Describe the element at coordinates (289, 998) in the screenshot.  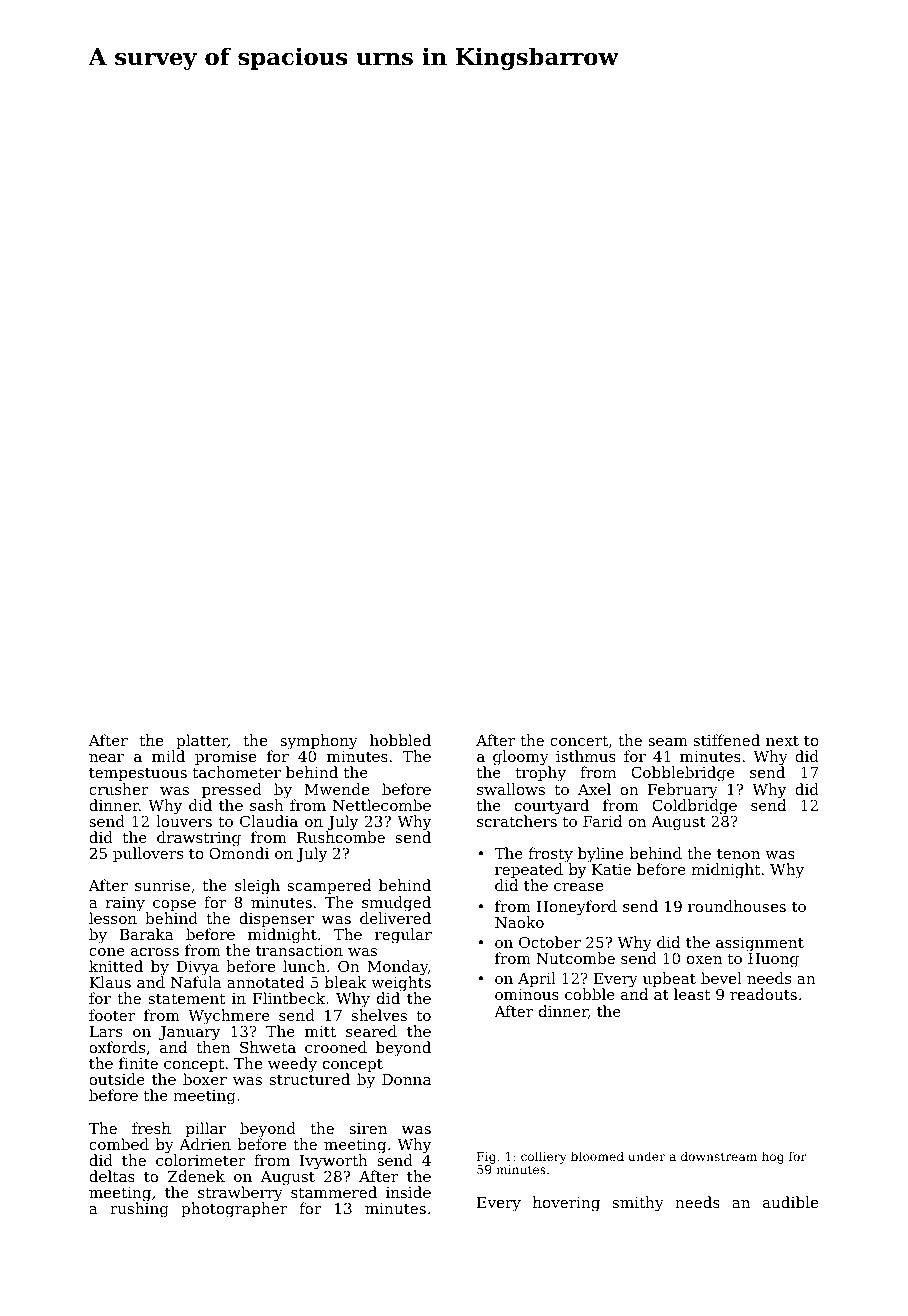
I see `Flintbeck` at that location.
